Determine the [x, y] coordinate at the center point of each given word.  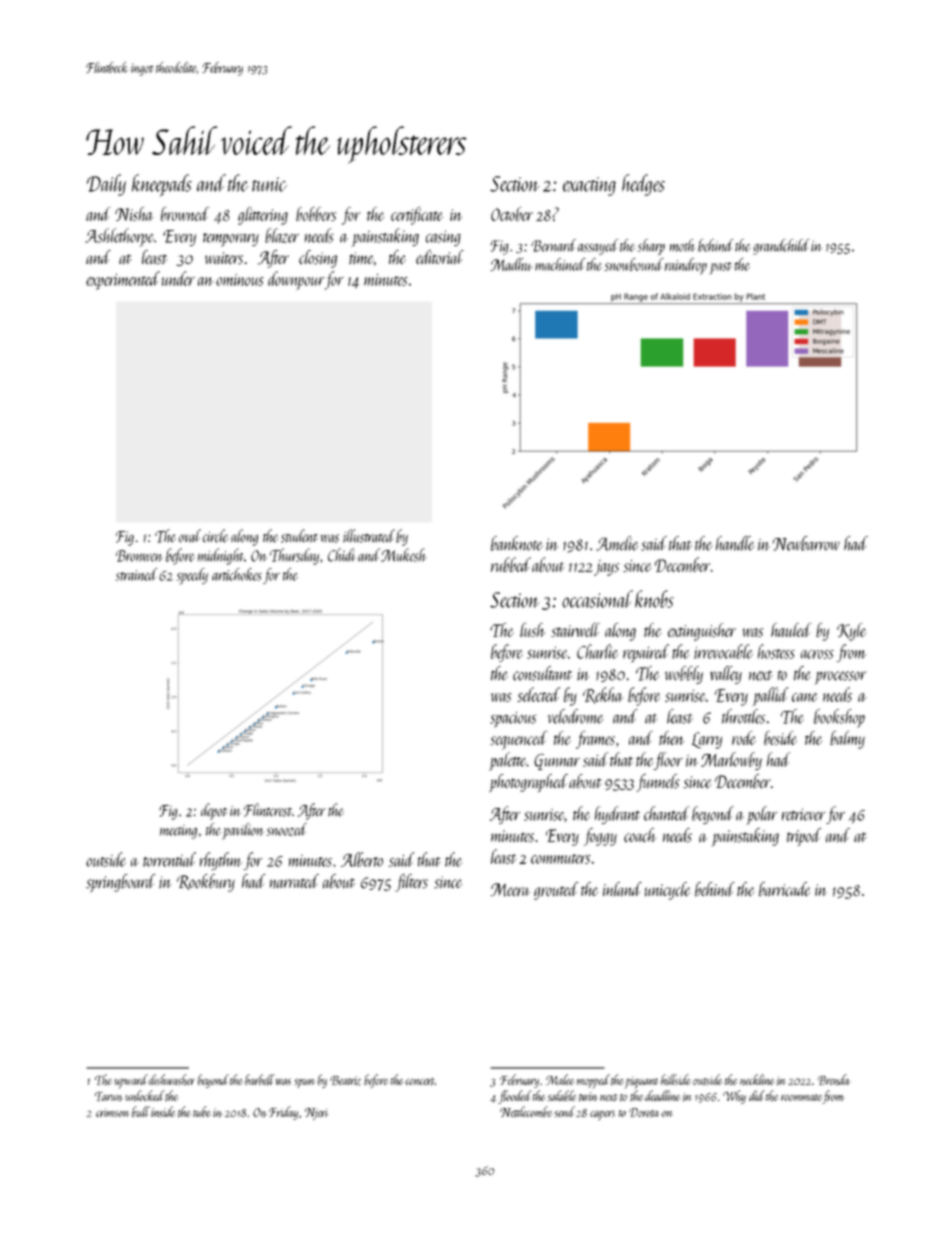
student [299, 536]
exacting [589, 186]
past [721, 268]
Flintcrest [268, 810]
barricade [785, 889]
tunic [269, 184]
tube [202, 1111]
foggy [600, 837]
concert [420, 1081]
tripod [804, 837]
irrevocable [723, 651]
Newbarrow [806, 543]
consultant [542, 673]
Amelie [617, 543]
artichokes [237, 574]
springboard [120, 883]
